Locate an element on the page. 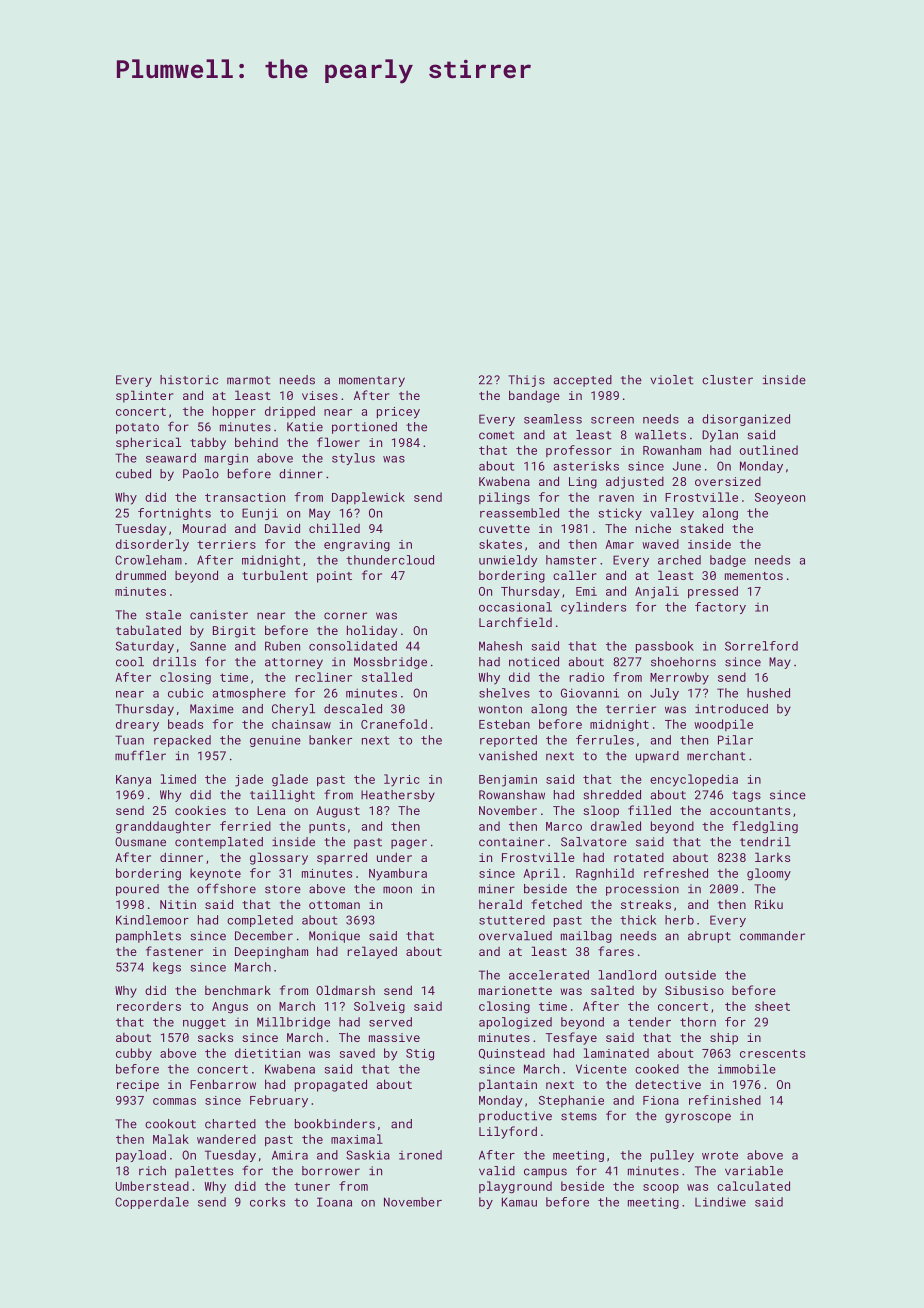 This document has height=1308, width=924. apologized is located at coordinates (515, 1023).
